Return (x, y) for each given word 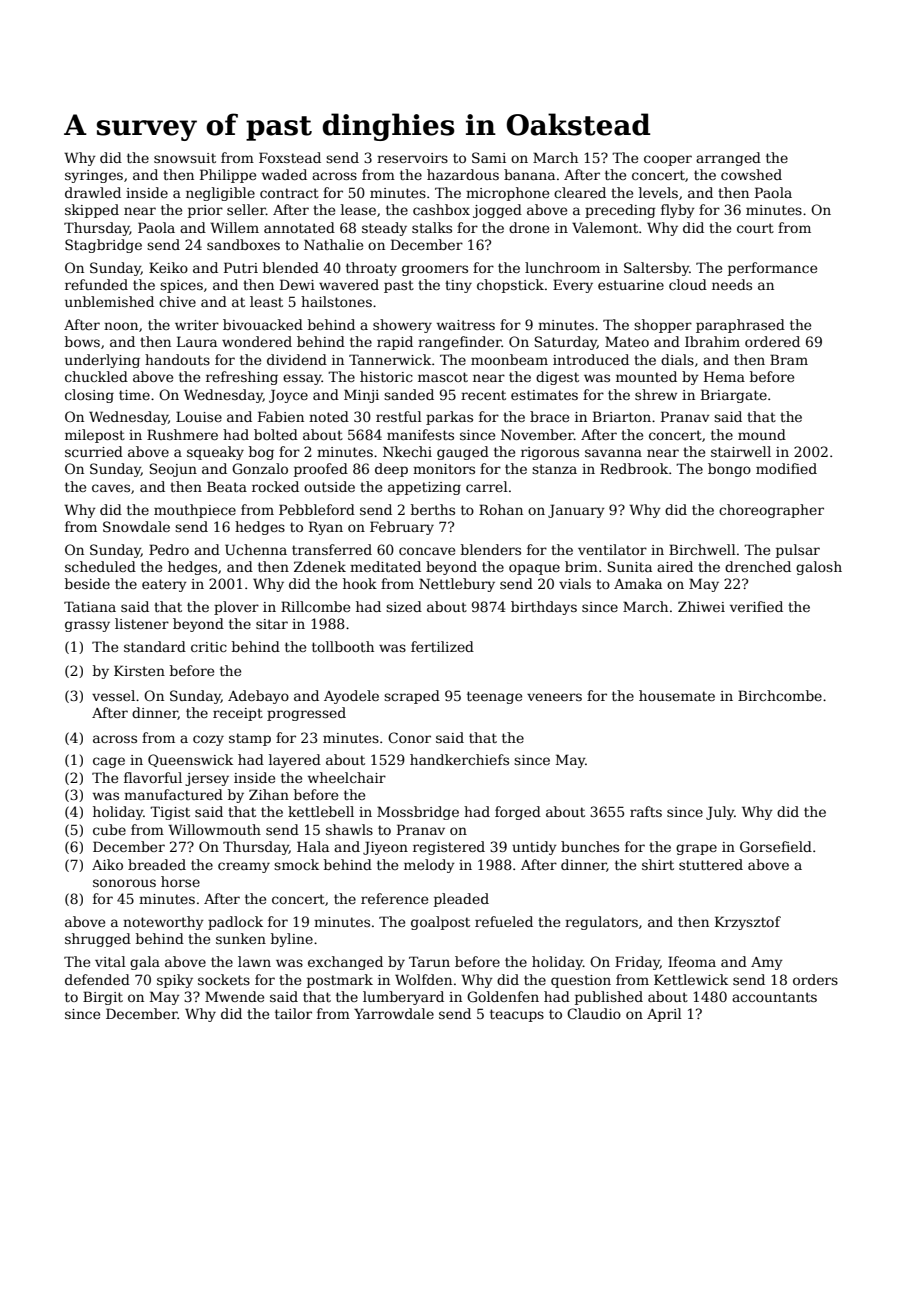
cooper (668, 160)
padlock (235, 923)
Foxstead (290, 157)
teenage (494, 697)
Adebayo (258, 697)
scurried (94, 451)
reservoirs (412, 158)
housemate (677, 695)
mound (762, 434)
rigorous (550, 453)
